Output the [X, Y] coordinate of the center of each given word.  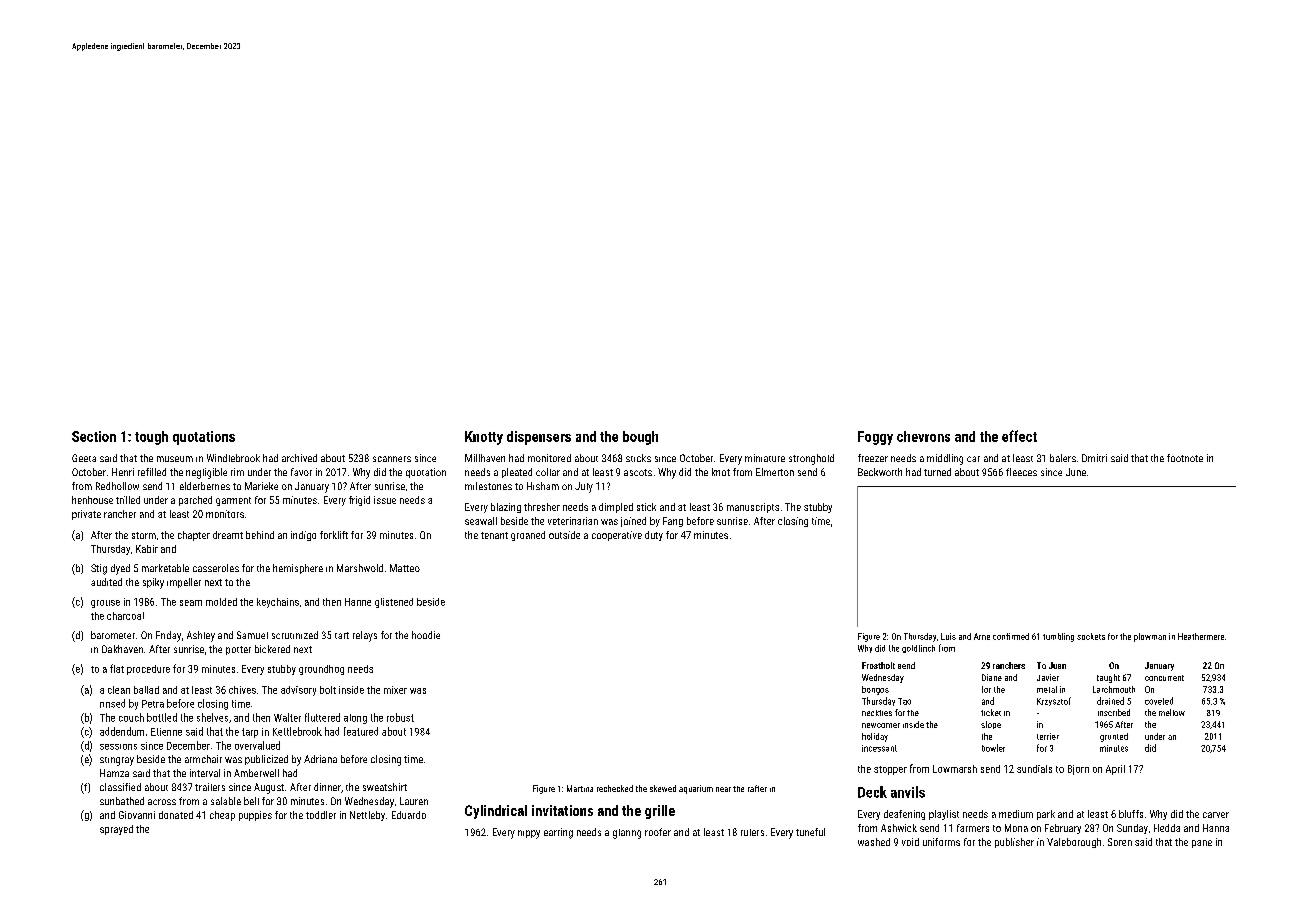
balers [1063, 458]
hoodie [426, 635]
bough [640, 438]
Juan [1057, 665]
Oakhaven [122, 649]
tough [151, 438]
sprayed [116, 830]
